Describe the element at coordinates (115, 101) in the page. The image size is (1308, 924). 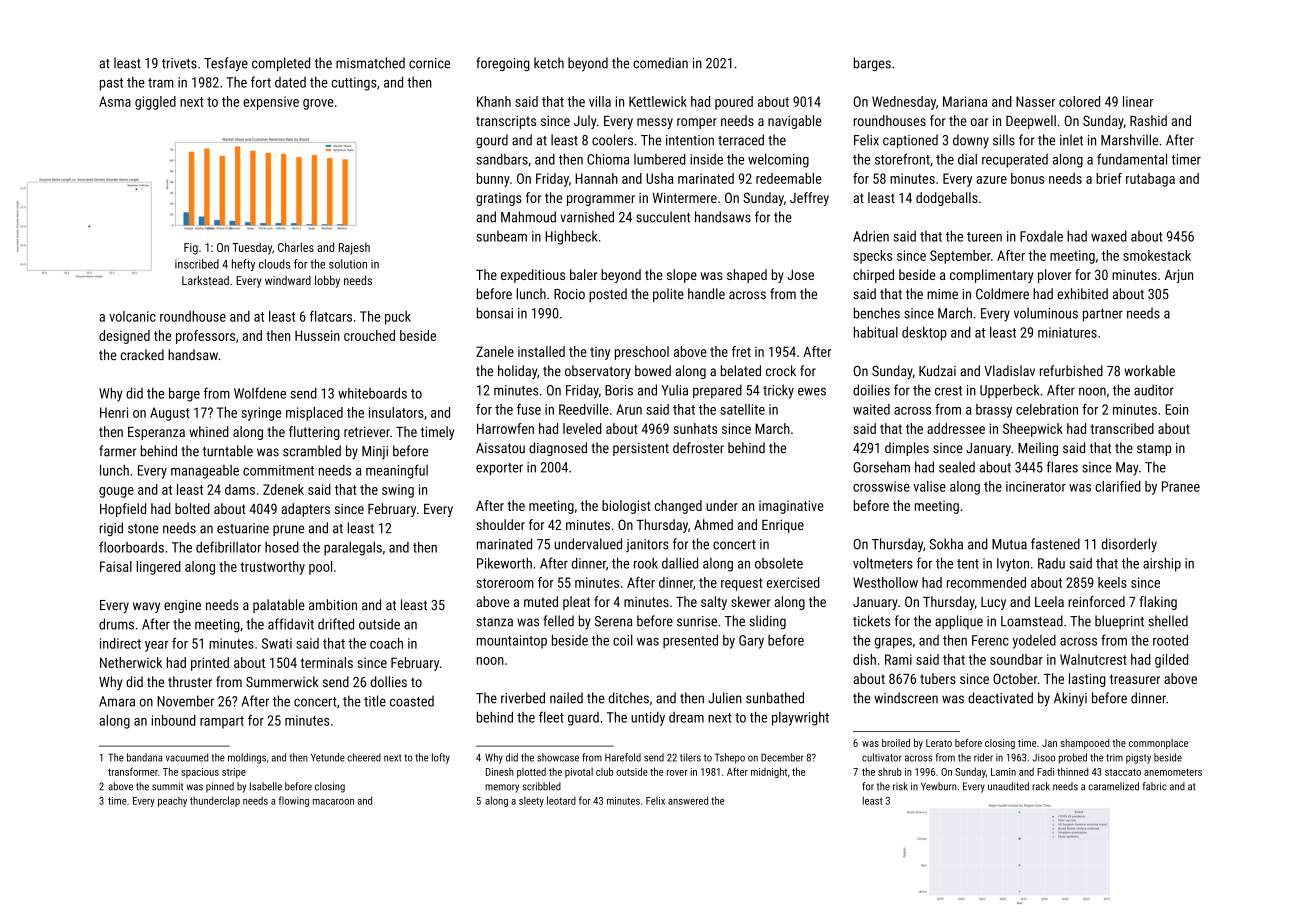
I see `Asma` at that location.
